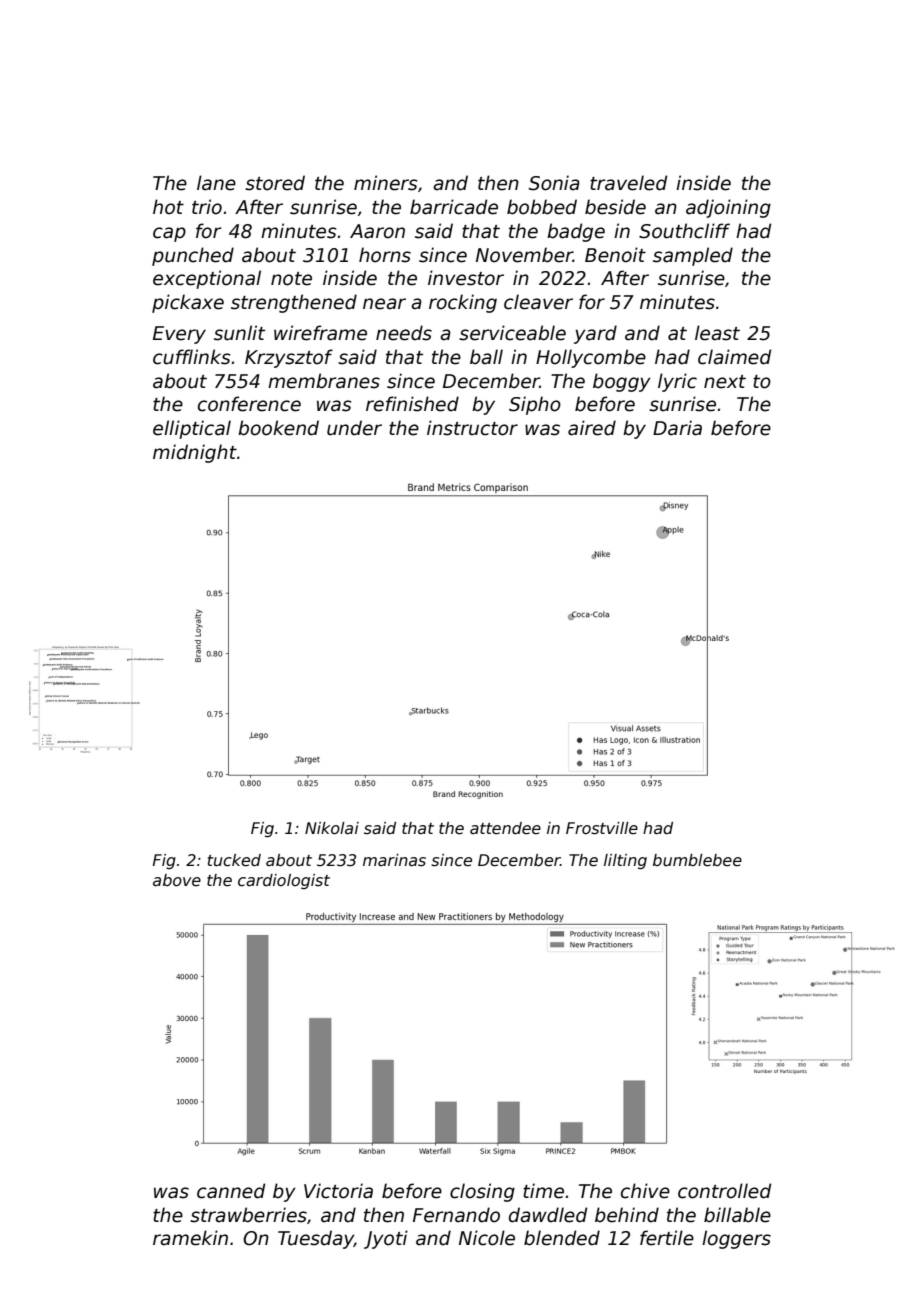  Describe the element at coordinates (697, 860) in the screenshot. I see `bumblebee` at that location.
